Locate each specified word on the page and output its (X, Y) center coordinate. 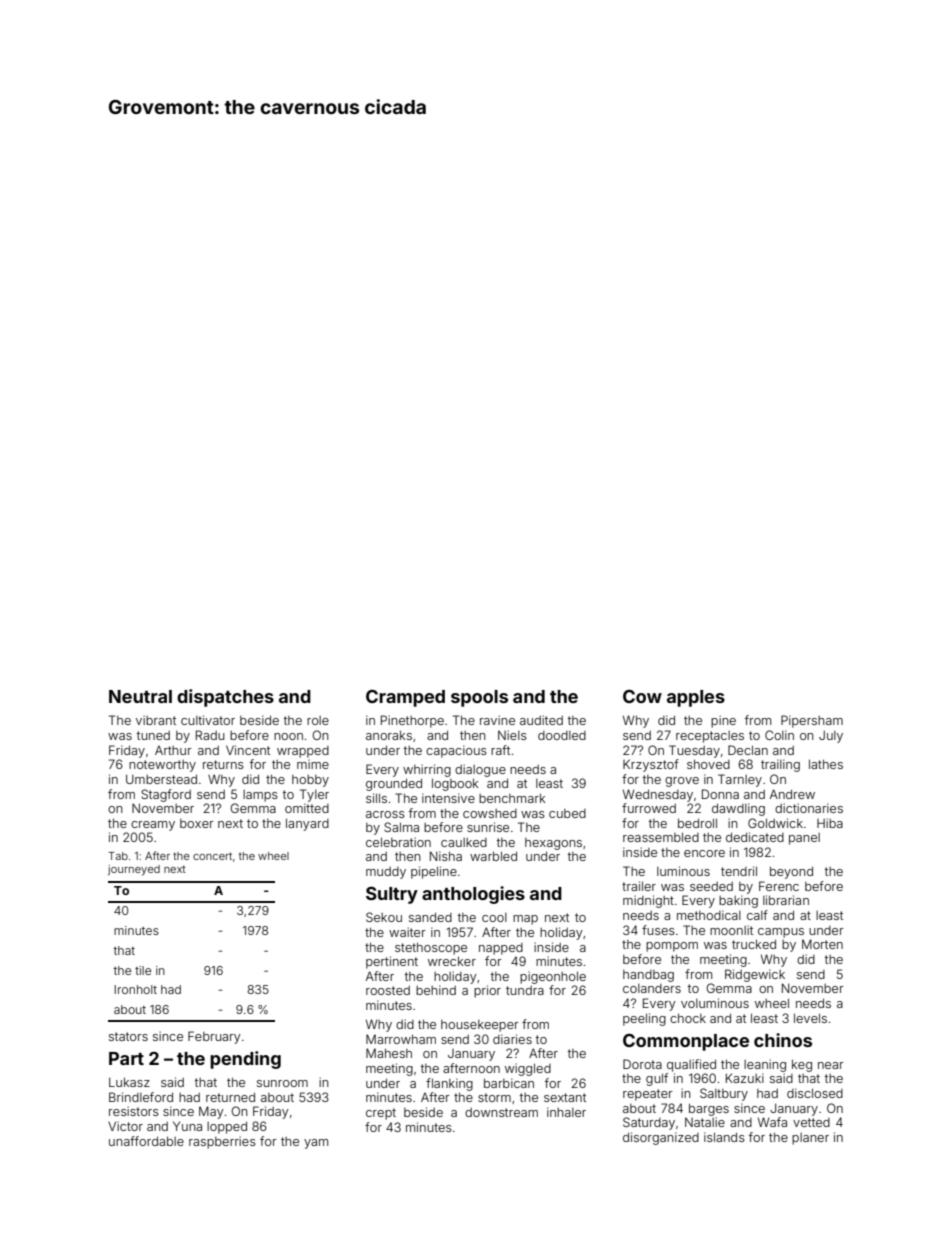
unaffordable (146, 1141)
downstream (501, 1112)
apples (696, 698)
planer (810, 1139)
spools (479, 698)
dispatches (225, 698)
